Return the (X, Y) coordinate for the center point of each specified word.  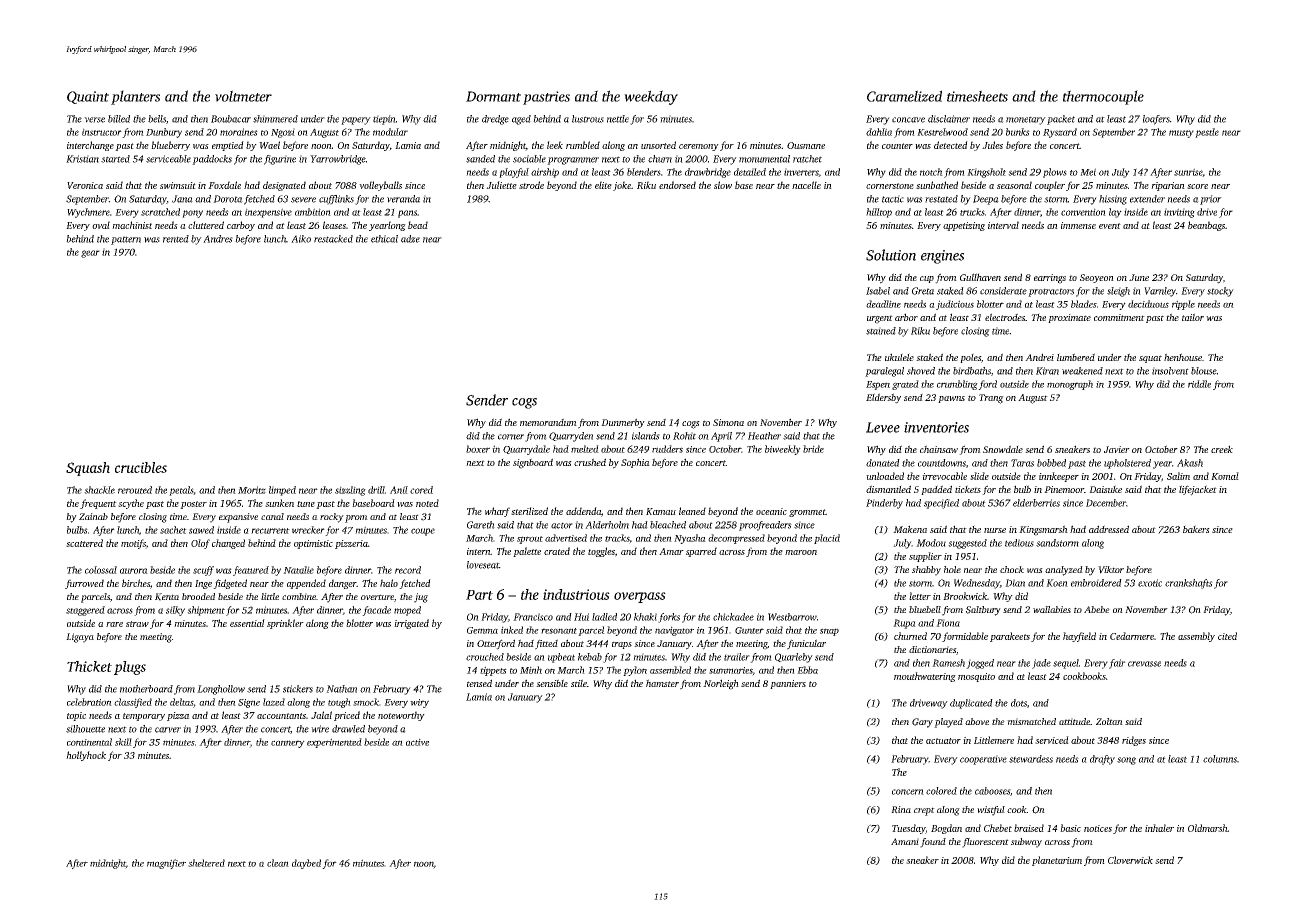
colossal (101, 570)
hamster (662, 683)
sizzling (350, 491)
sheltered (206, 863)
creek (1222, 449)
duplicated (971, 704)
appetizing (964, 226)
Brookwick (965, 596)
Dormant (493, 96)
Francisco (533, 617)
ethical (384, 239)
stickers (298, 689)
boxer (478, 449)
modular (390, 132)
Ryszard (1060, 133)
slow (723, 185)
